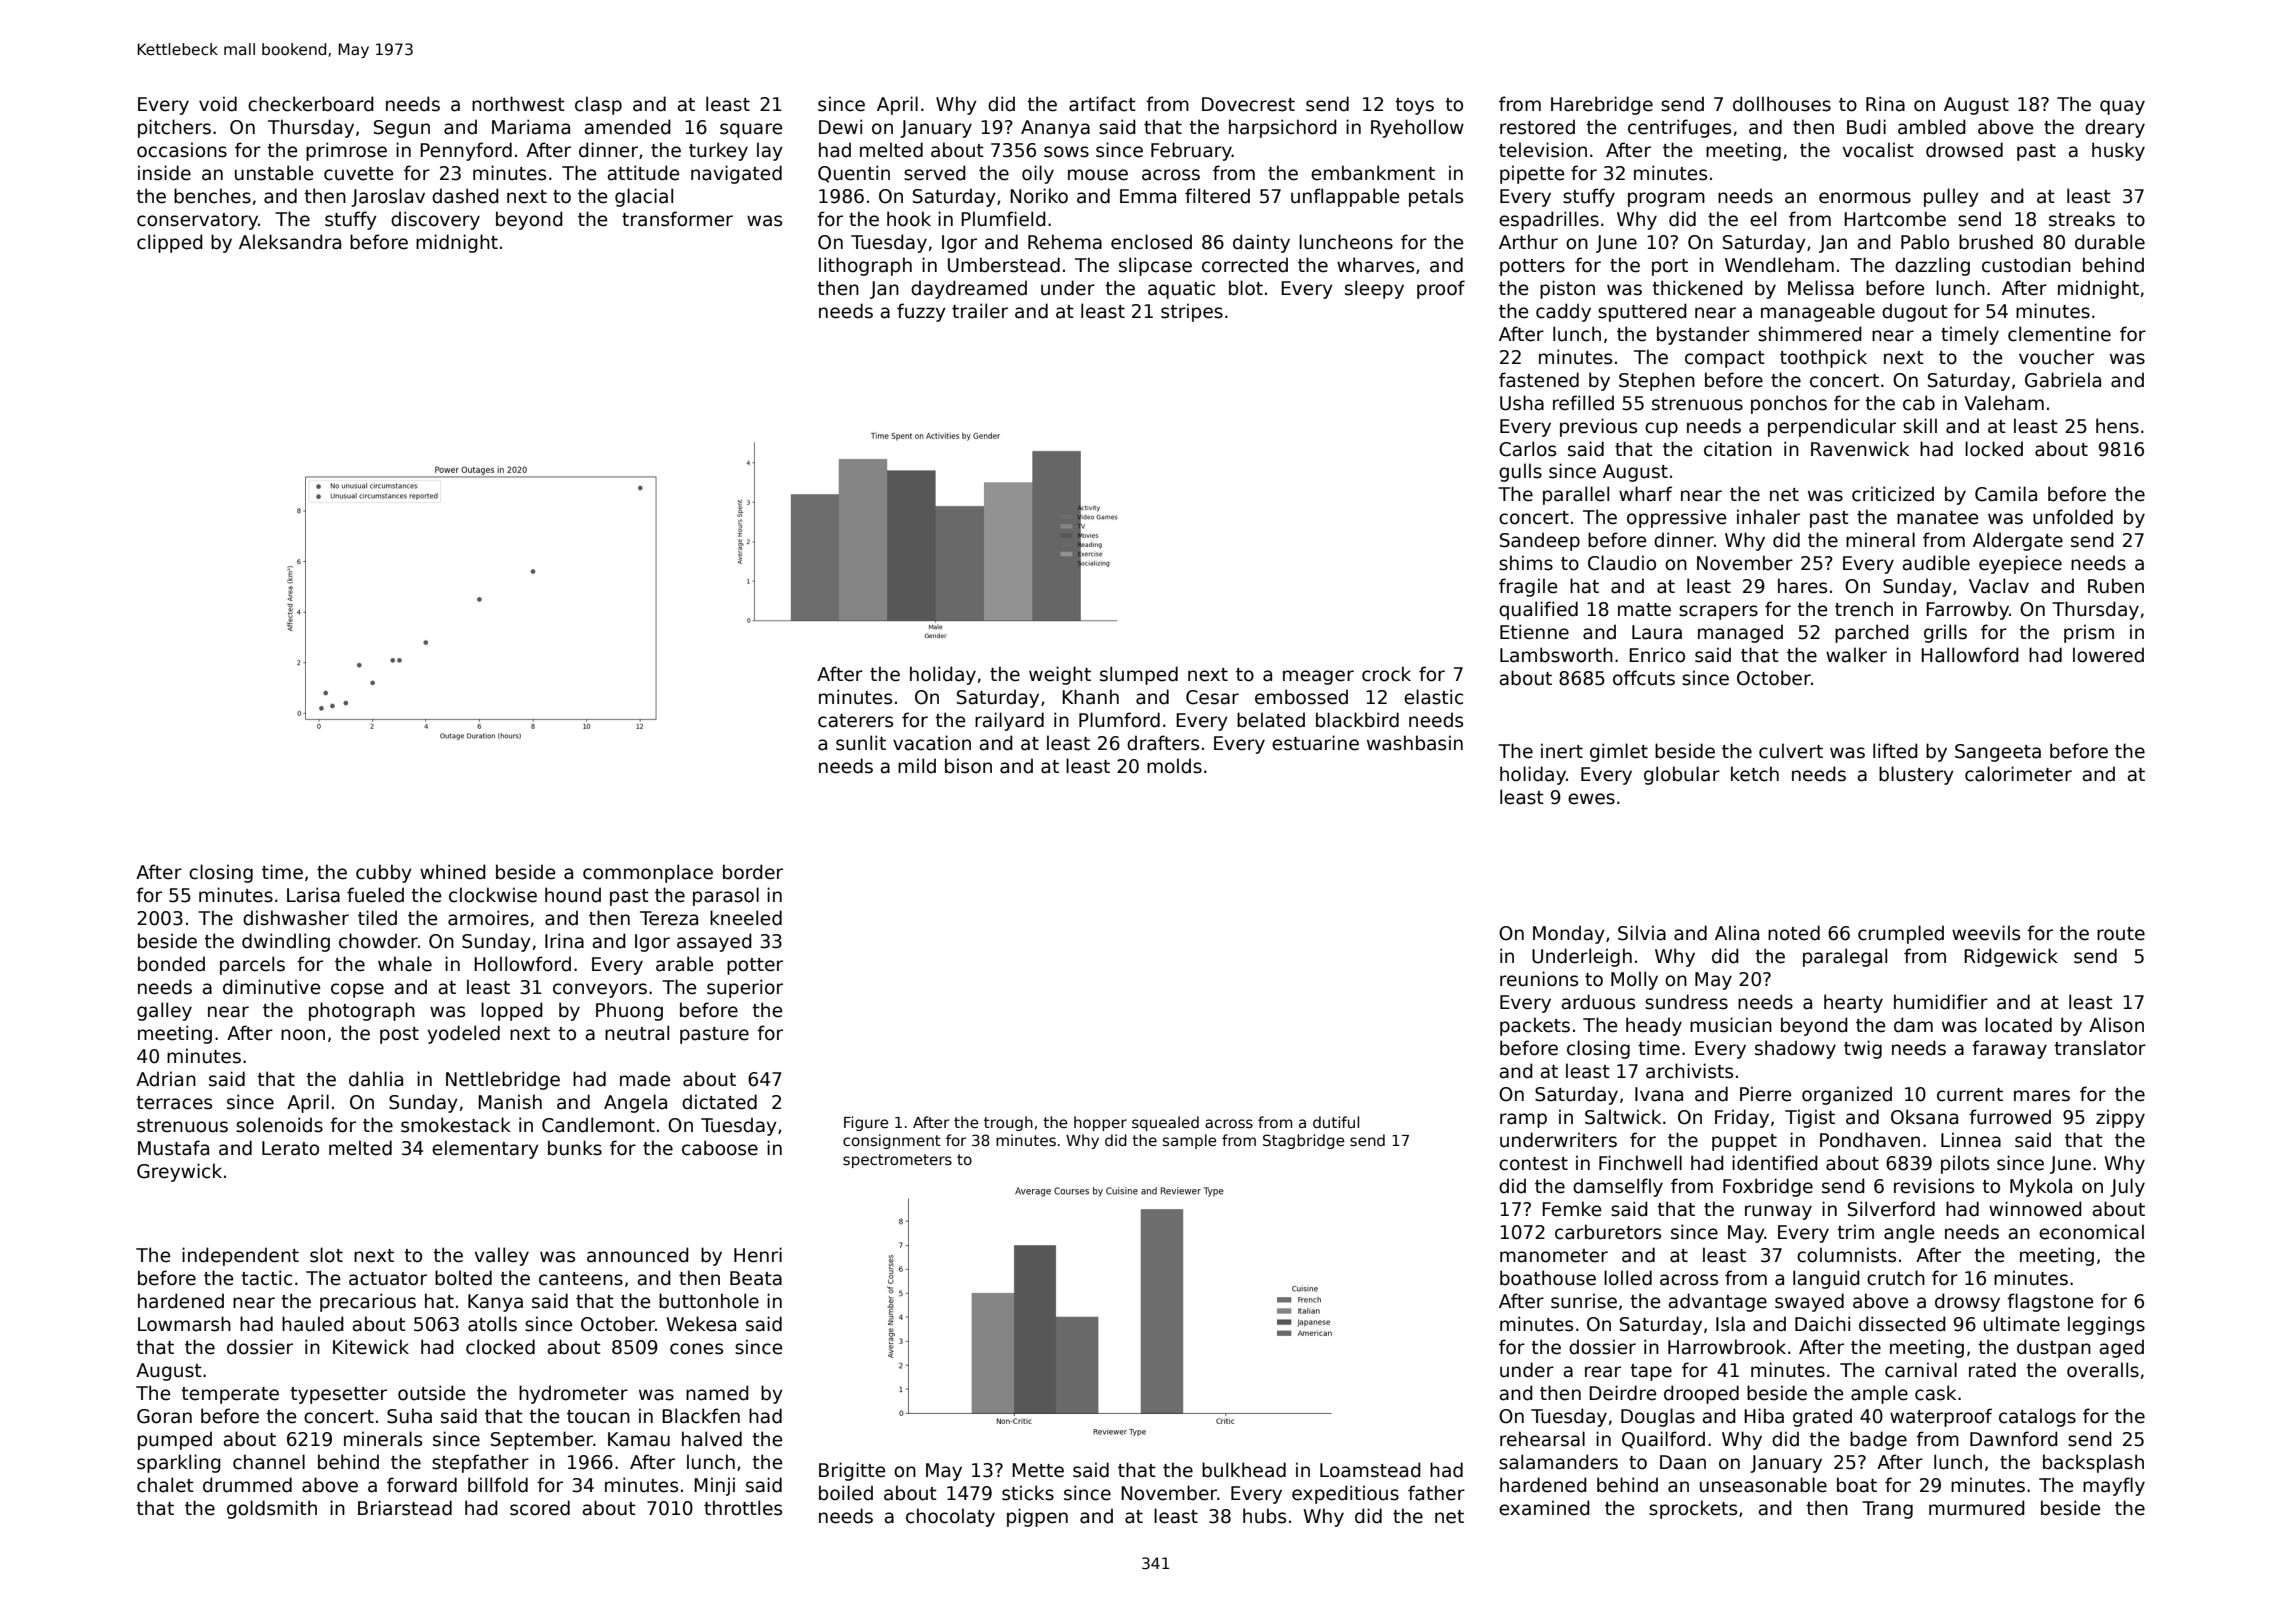  Describe the element at coordinates (1544, 1508) in the page. I see `examined` at that location.
